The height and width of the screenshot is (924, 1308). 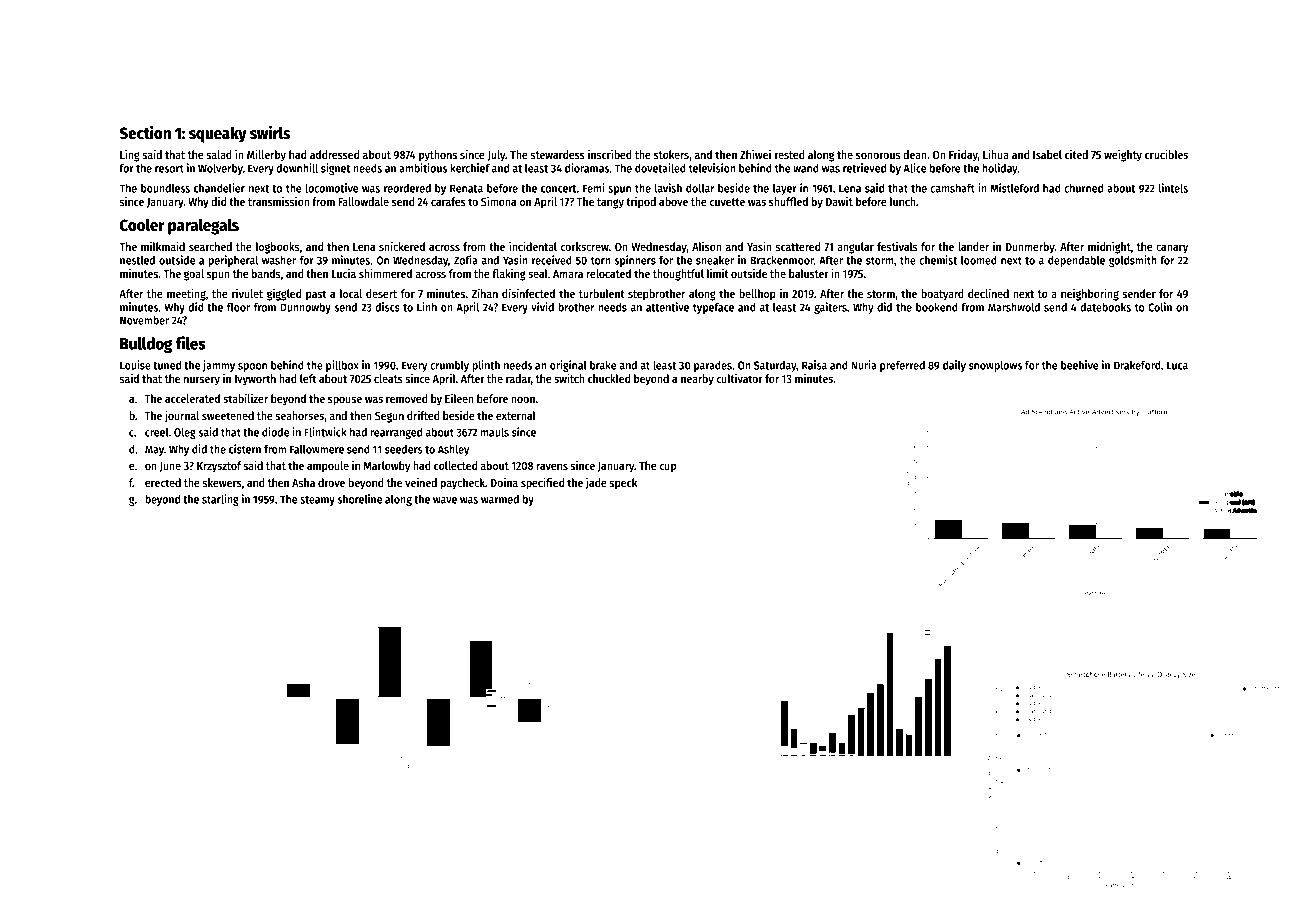 What do you see at coordinates (270, 132) in the screenshot?
I see `swirls` at bounding box center [270, 132].
